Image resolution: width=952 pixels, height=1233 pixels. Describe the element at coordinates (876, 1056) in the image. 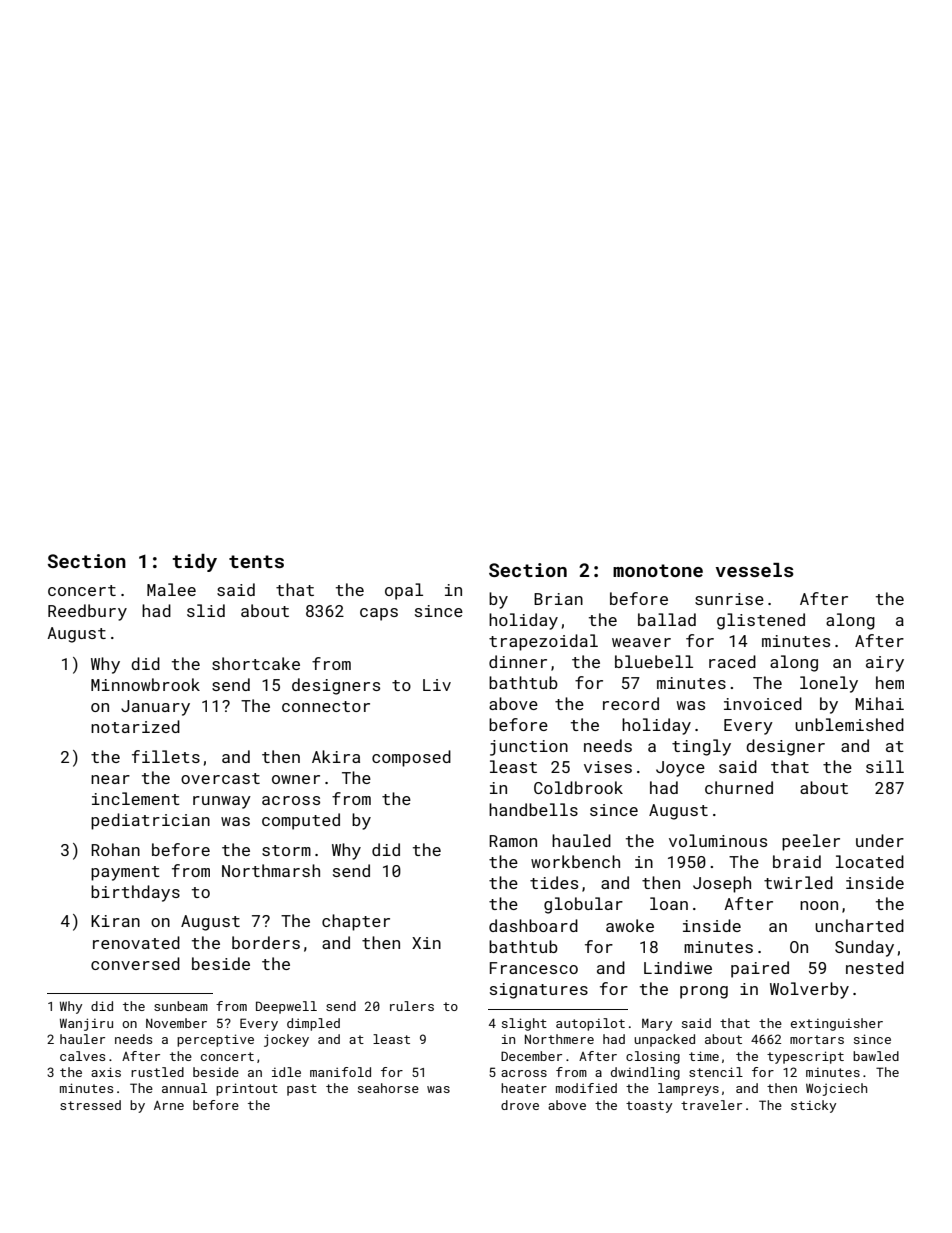

I see `bawled` at that location.
